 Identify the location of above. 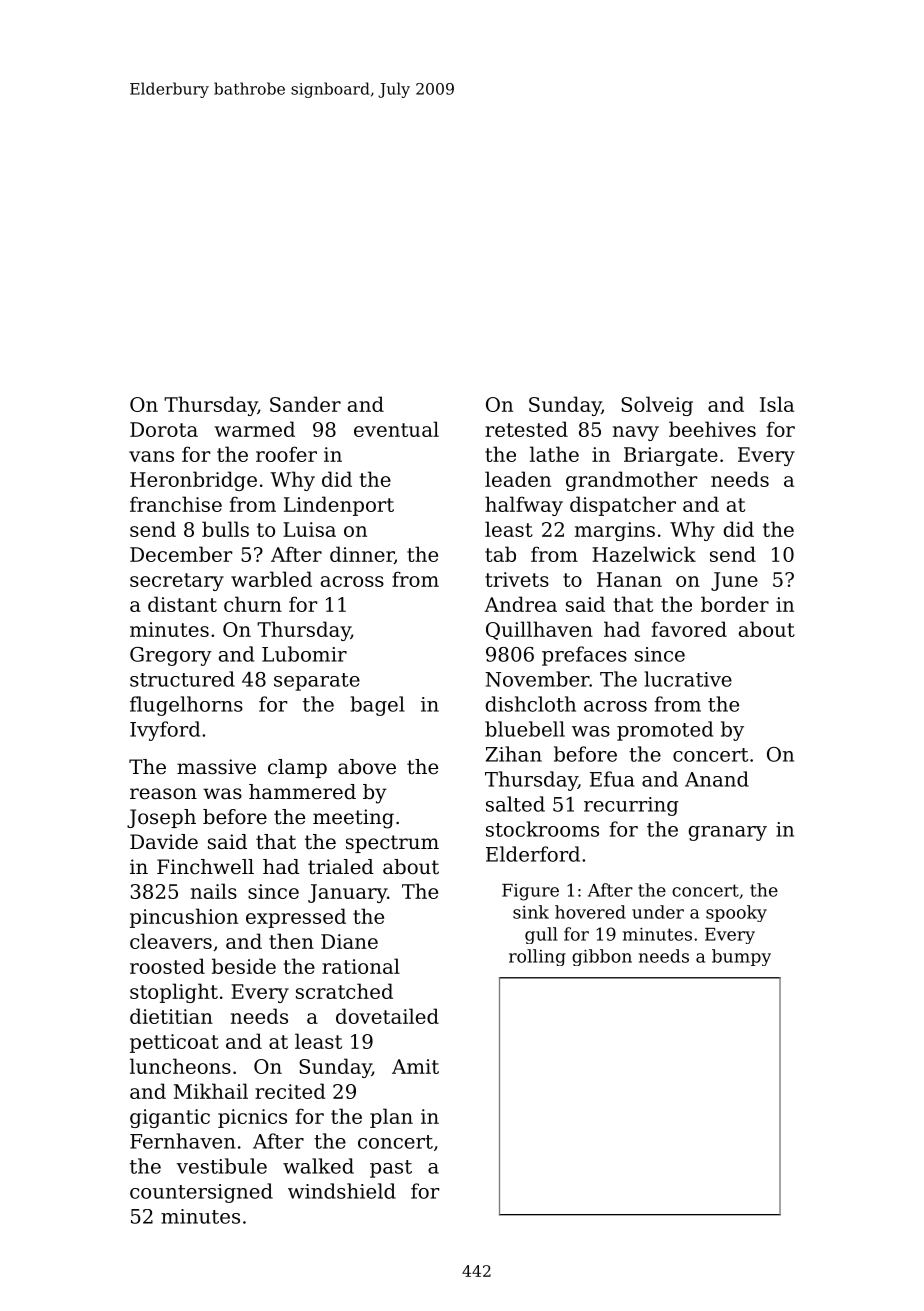
(367, 767).
